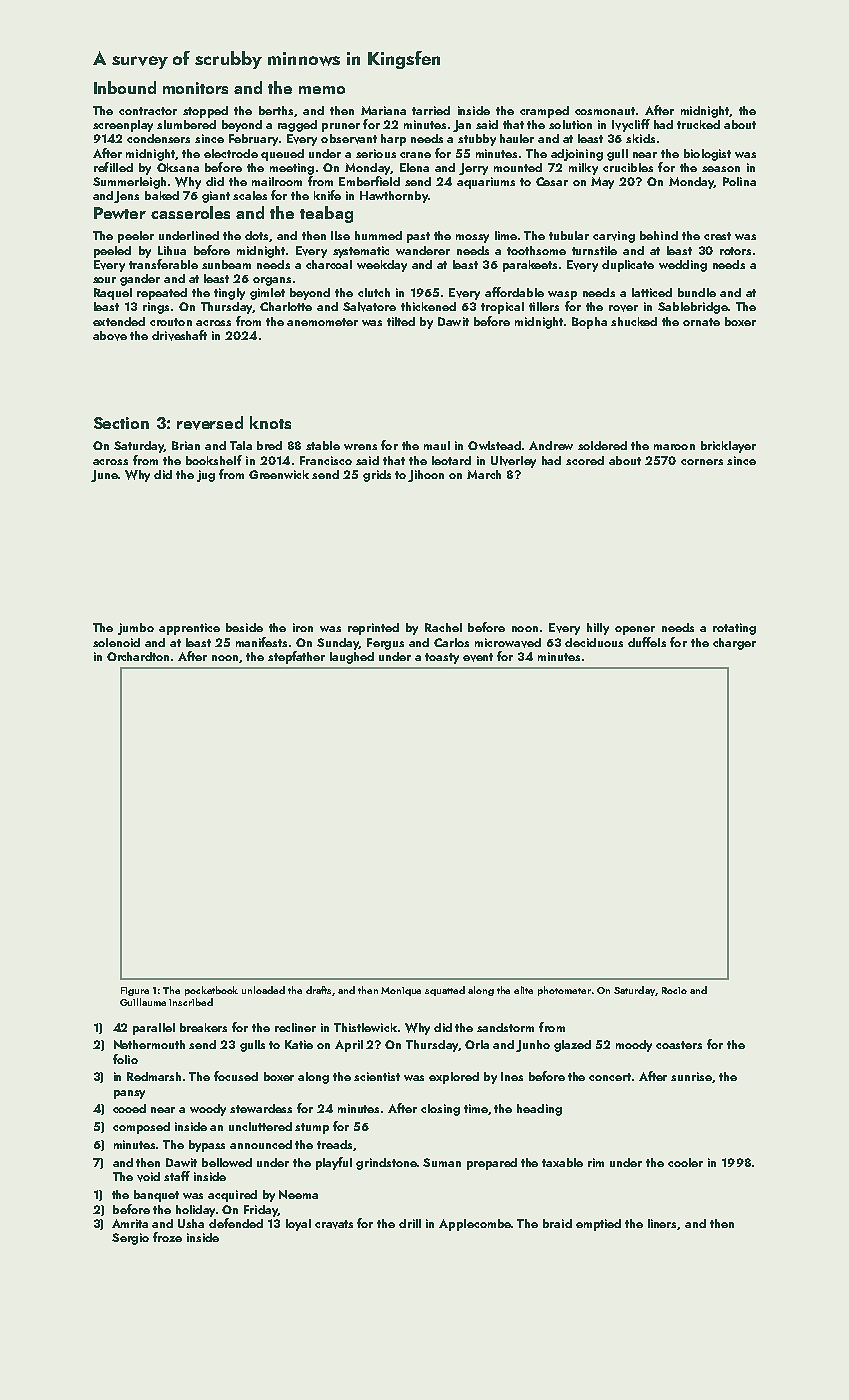 Image resolution: width=849 pixels, height=1400 pixels. Describe the element at coordinates (116, 642) in the screenshot. I see `solenoid` at that location.
